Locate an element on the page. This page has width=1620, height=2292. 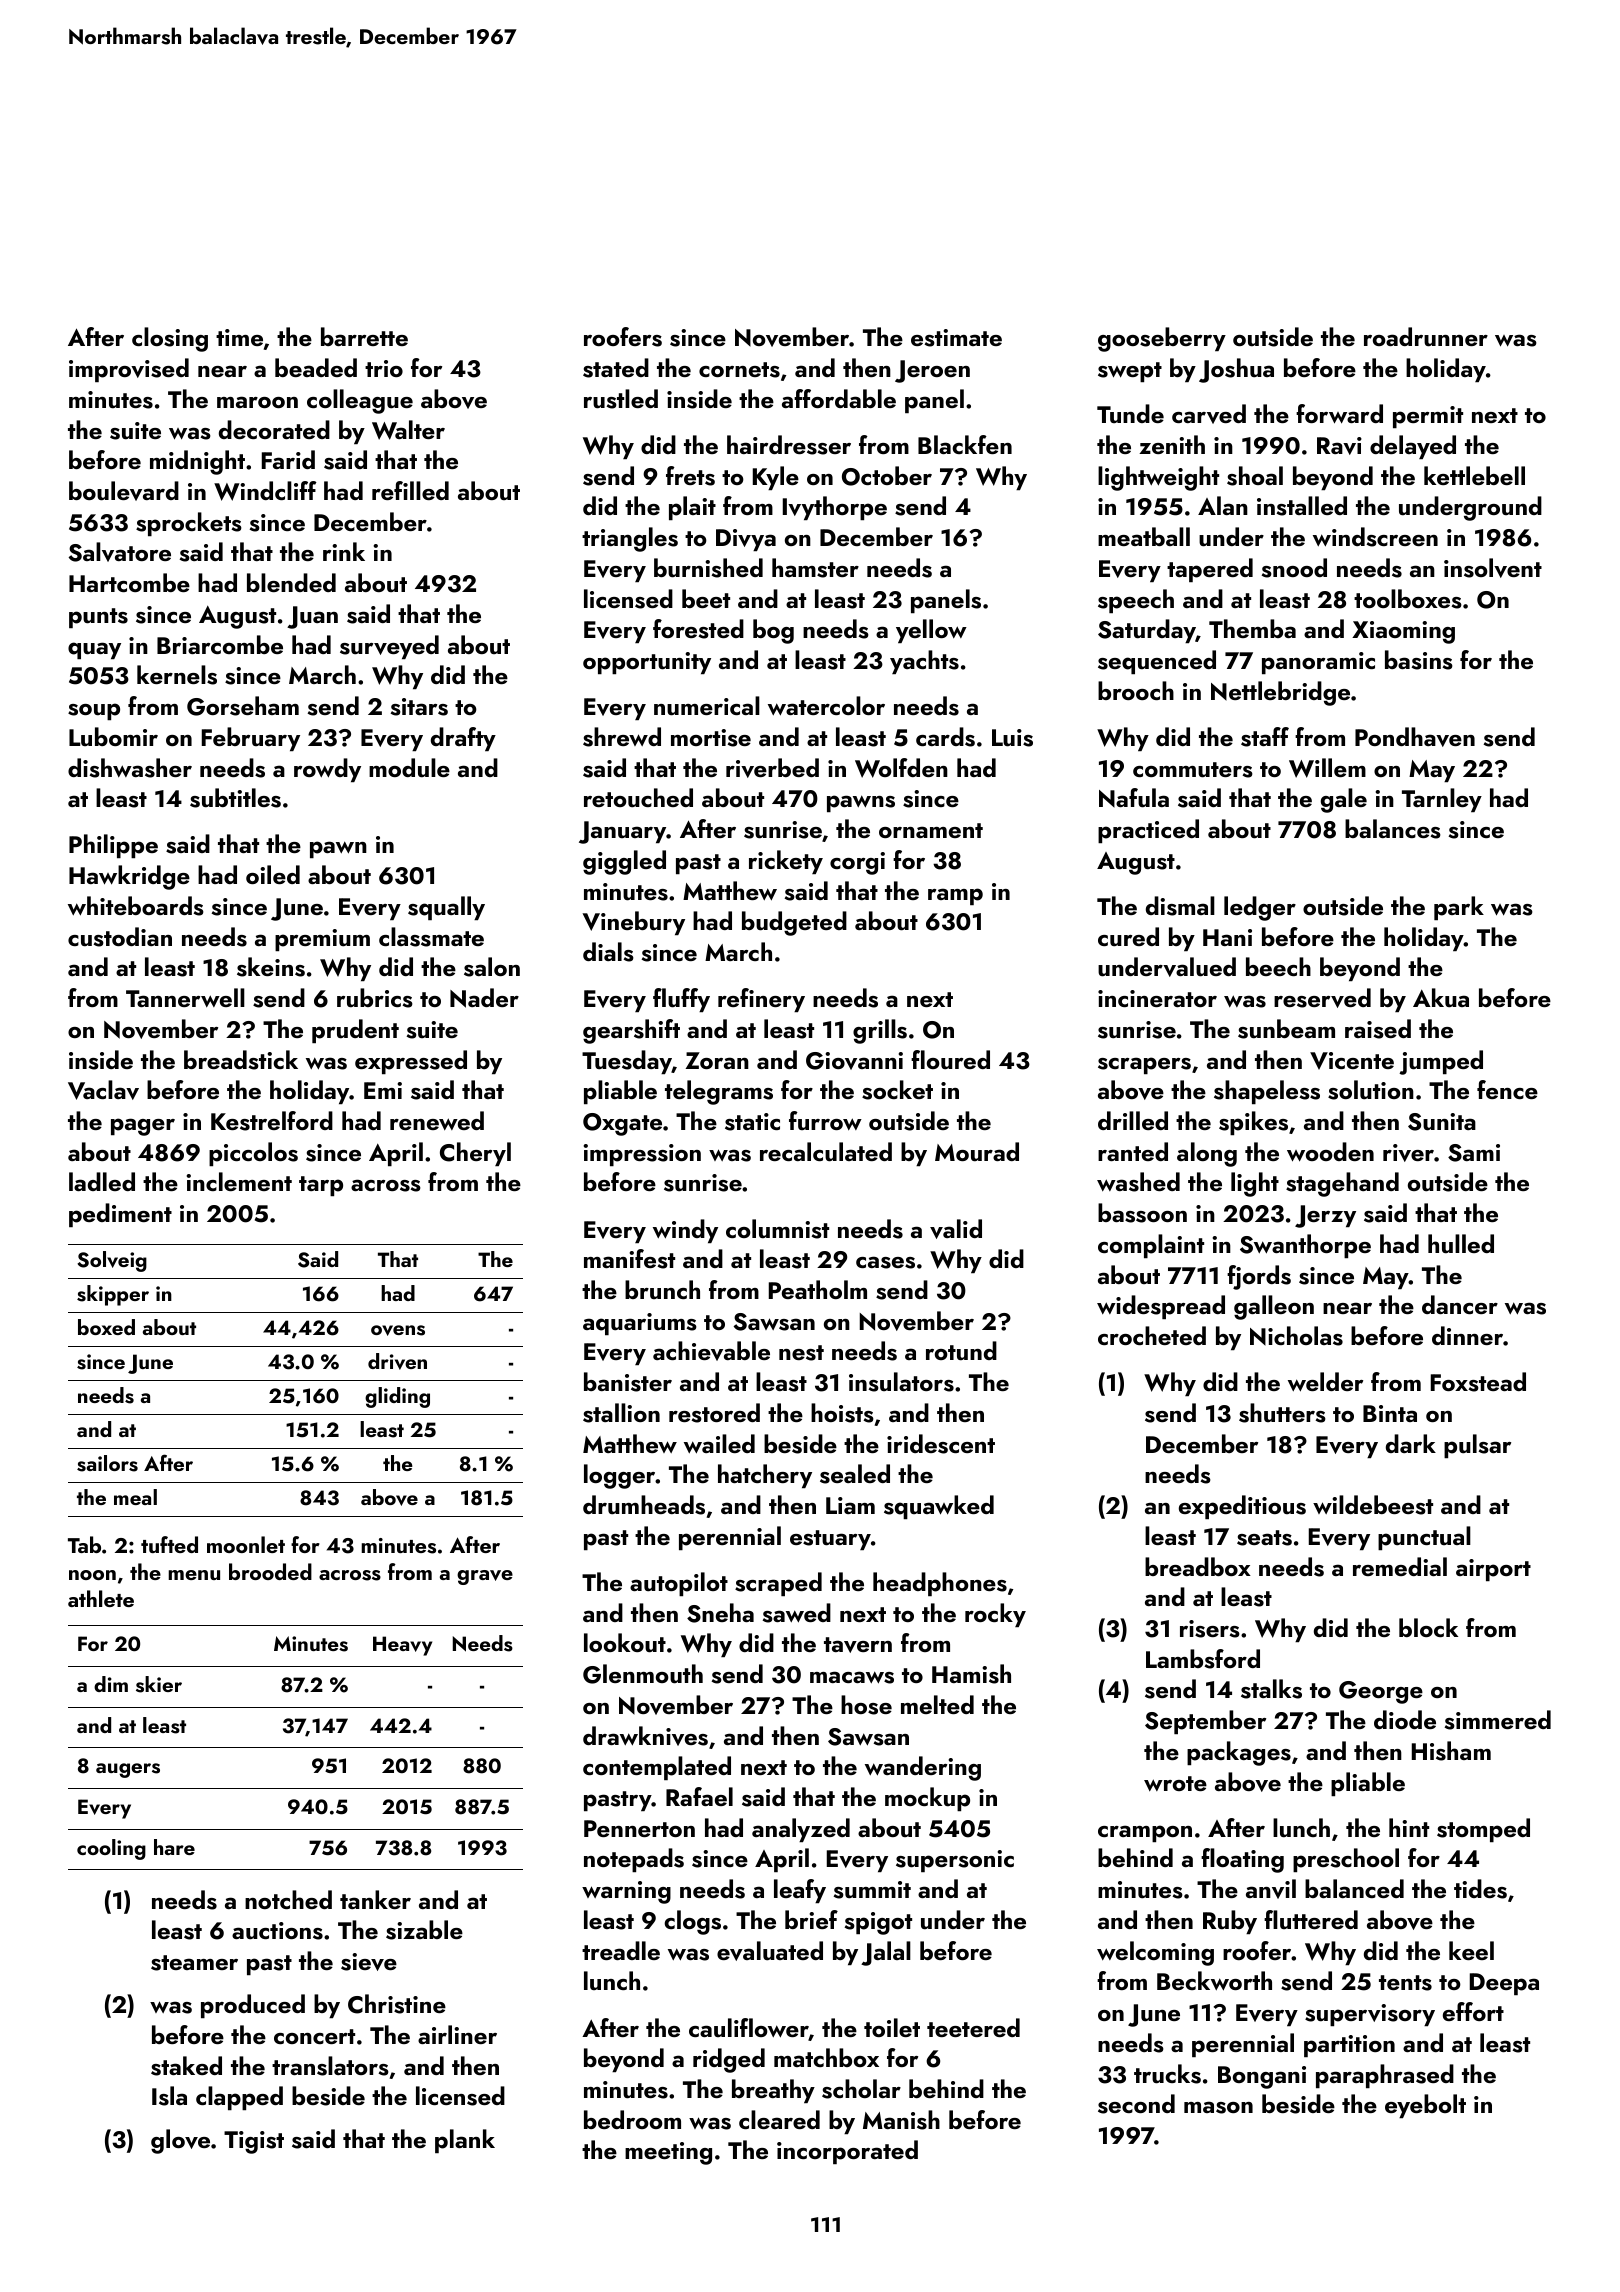
staked is located at coordinates (186, 2066).
